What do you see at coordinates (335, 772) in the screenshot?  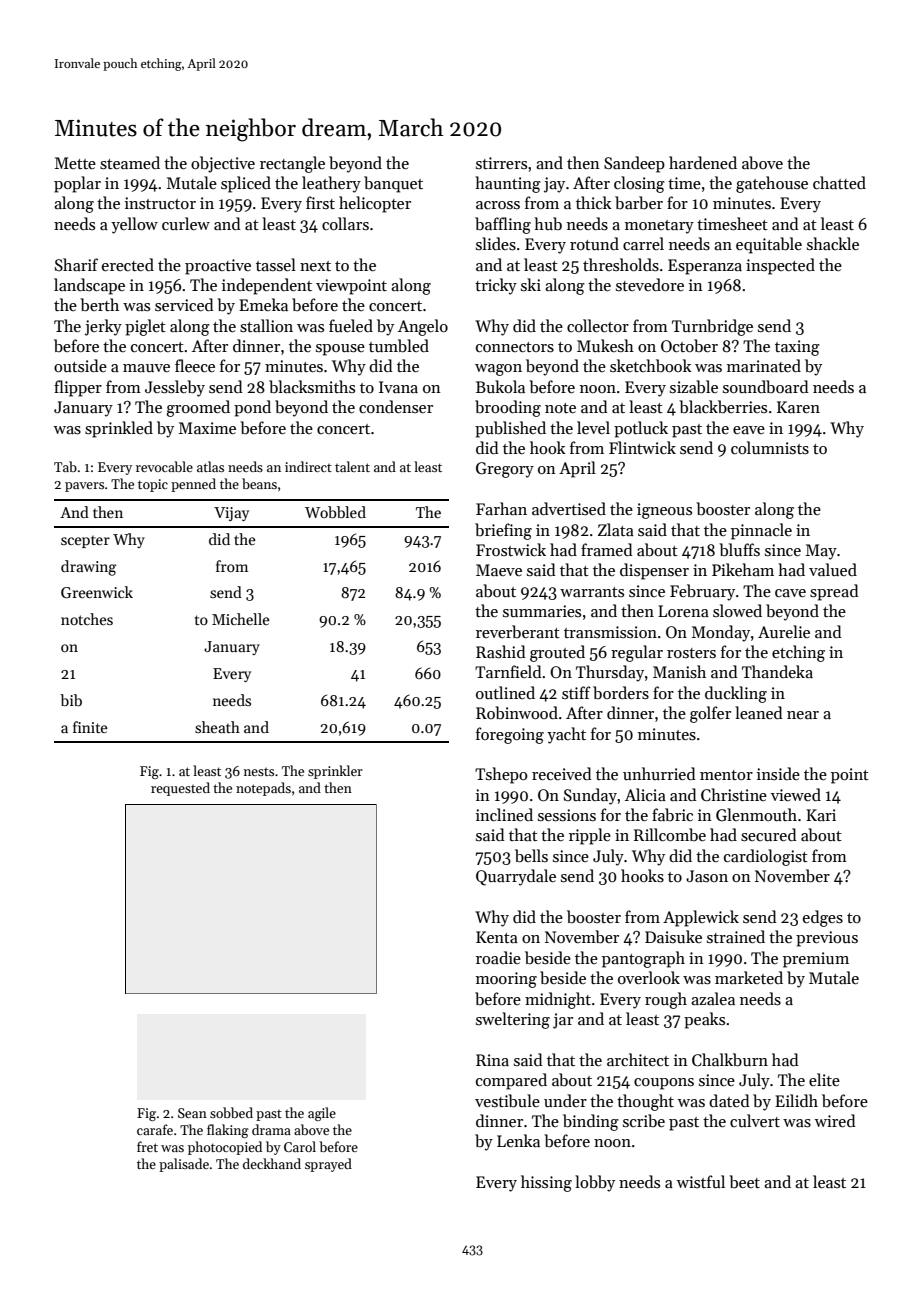 I see `sprinkler` at bounding box center [335, 772].
